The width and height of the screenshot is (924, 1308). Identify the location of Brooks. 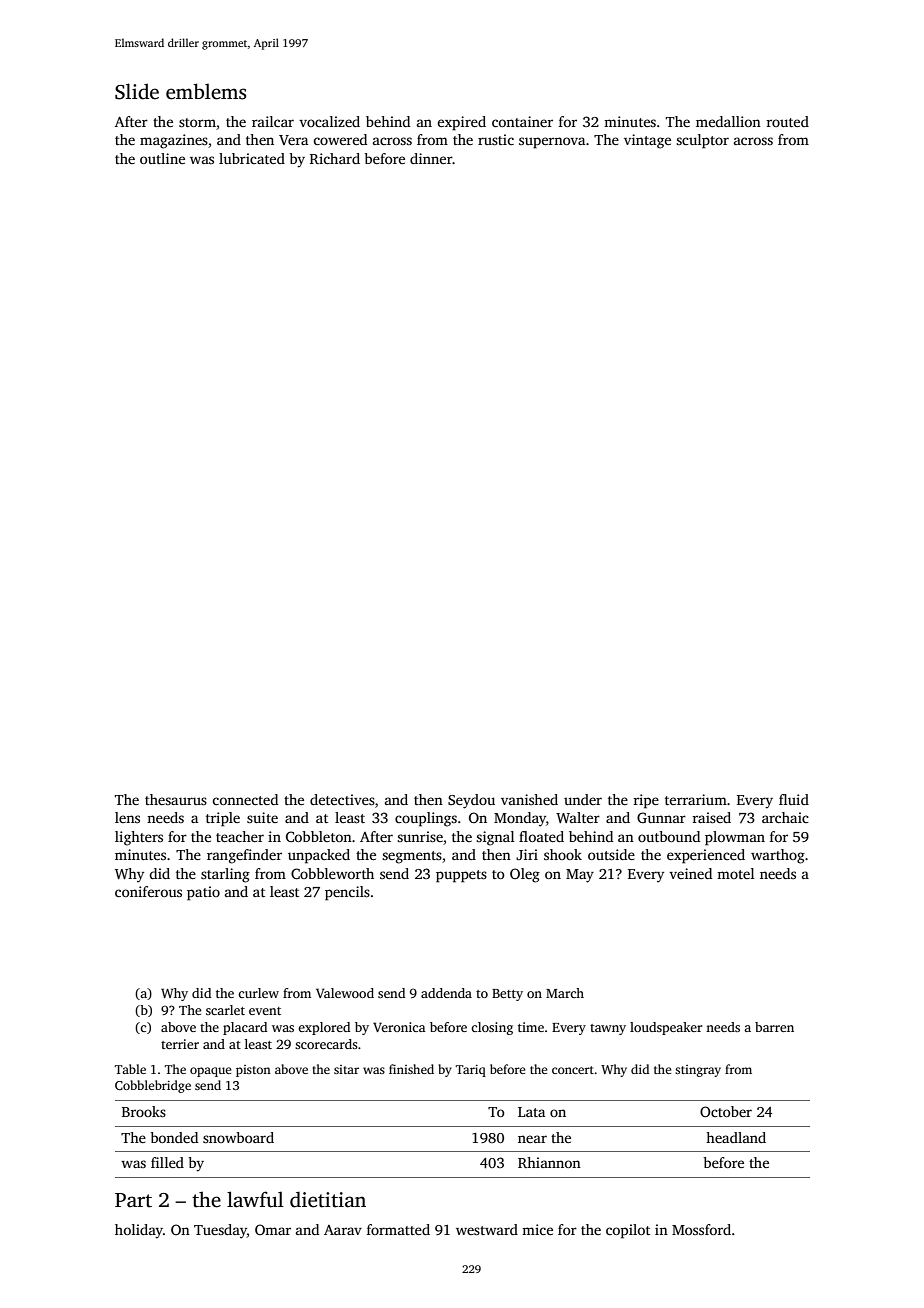
(144, 1111).
